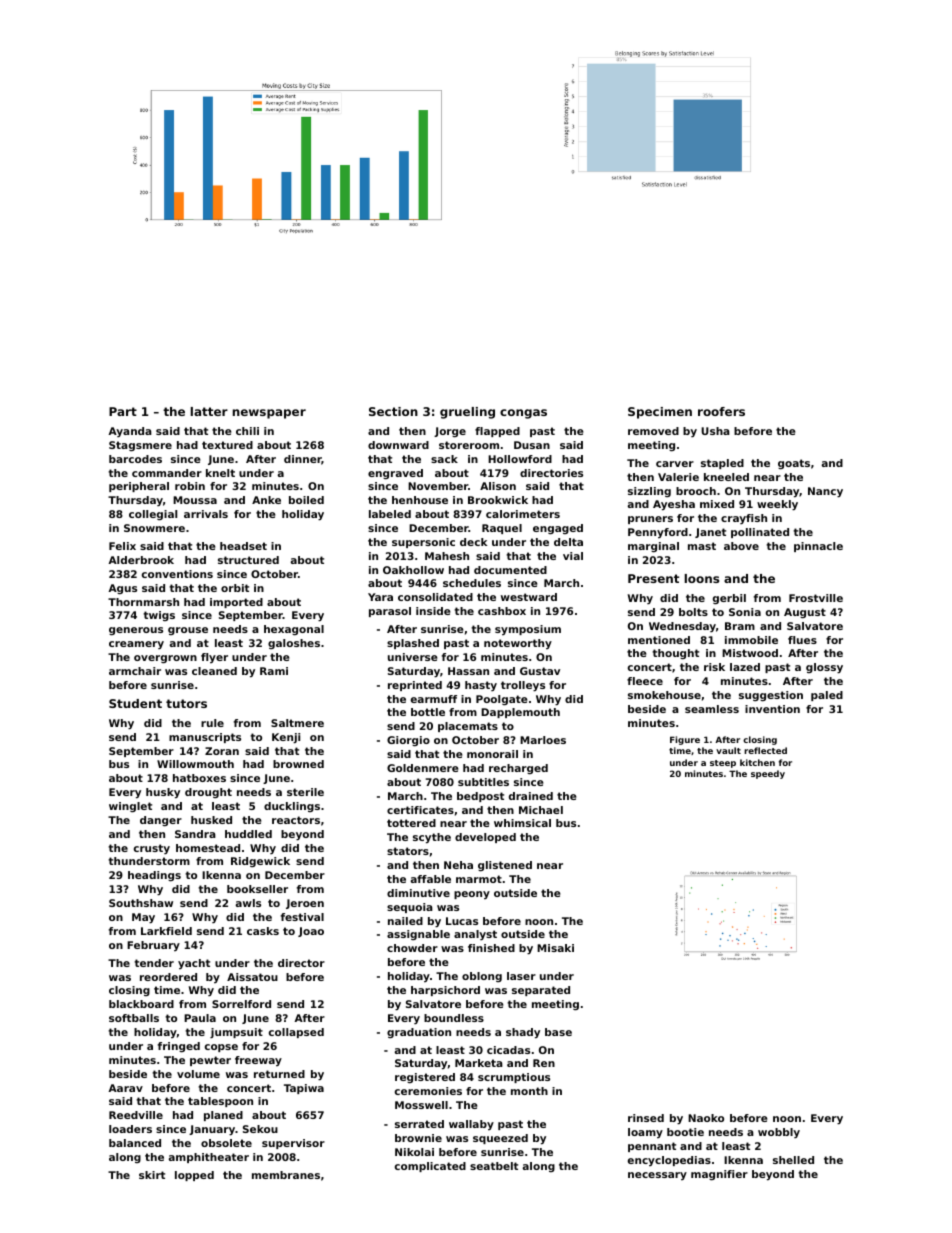 This image has height=1233, width=952. What do you see at coordinates (195, 834) in the image?
I see `Sandra` at bounding box center [195, 834].
